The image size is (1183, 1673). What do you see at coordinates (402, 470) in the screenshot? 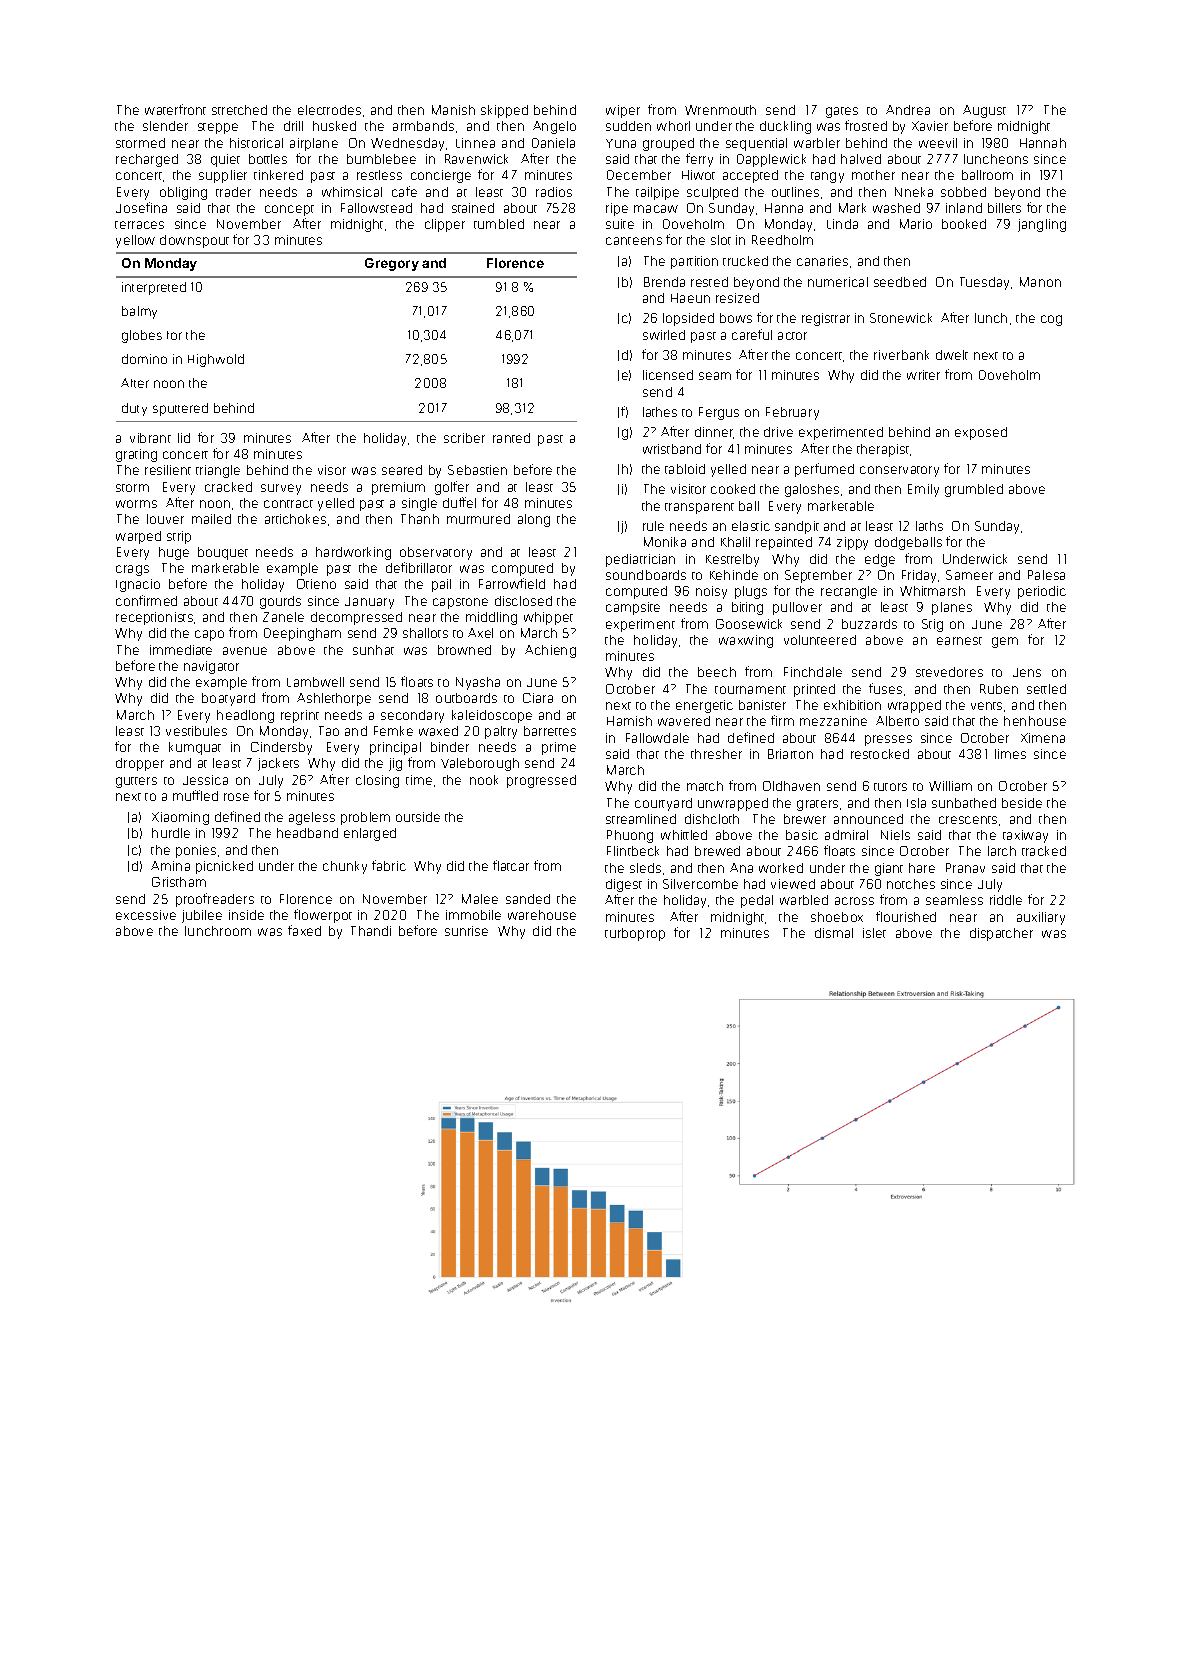
I see `seared` at bounding box center [402, 470].
